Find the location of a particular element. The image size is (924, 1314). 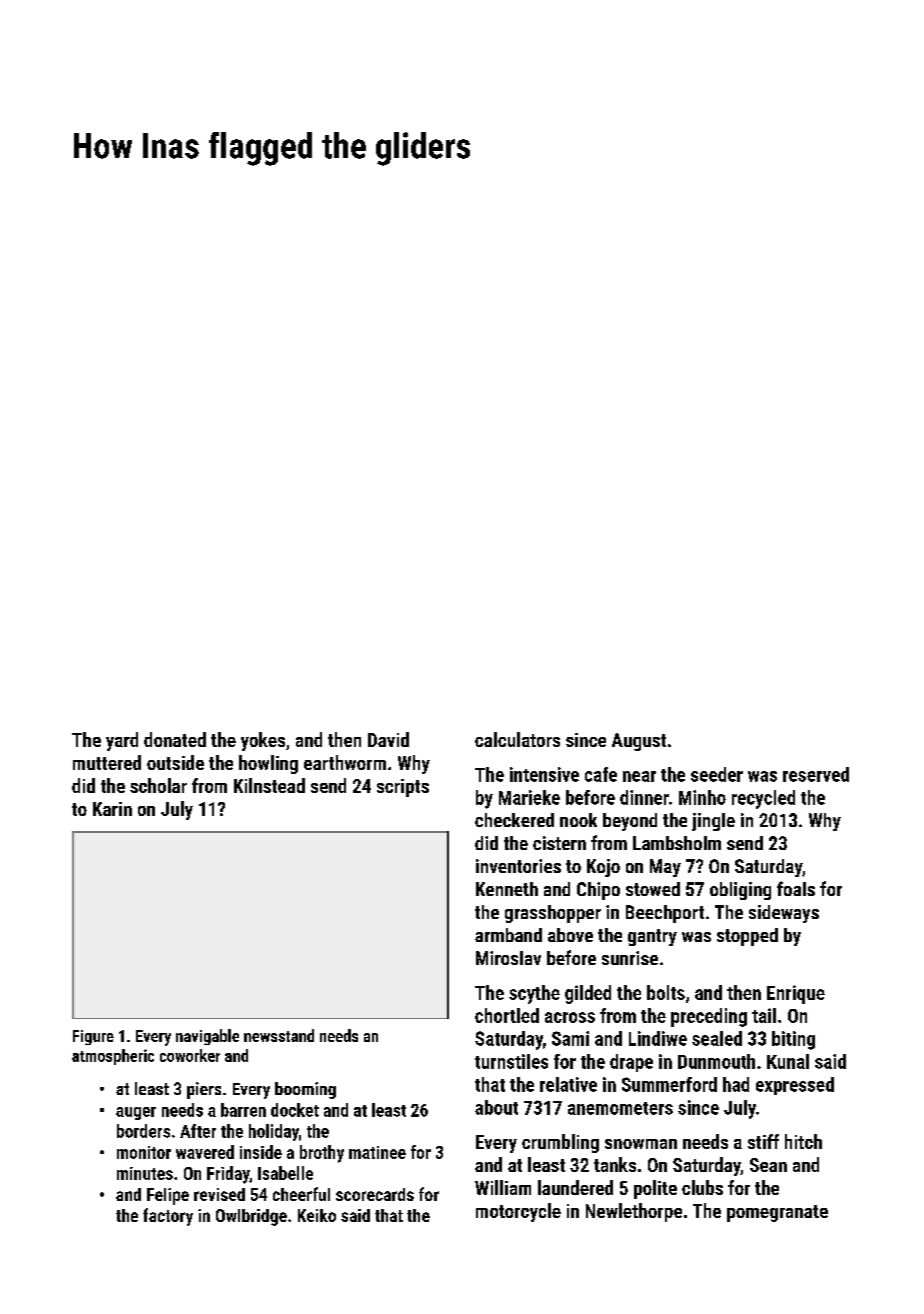

scholar is located at coordinates (158, 785).
